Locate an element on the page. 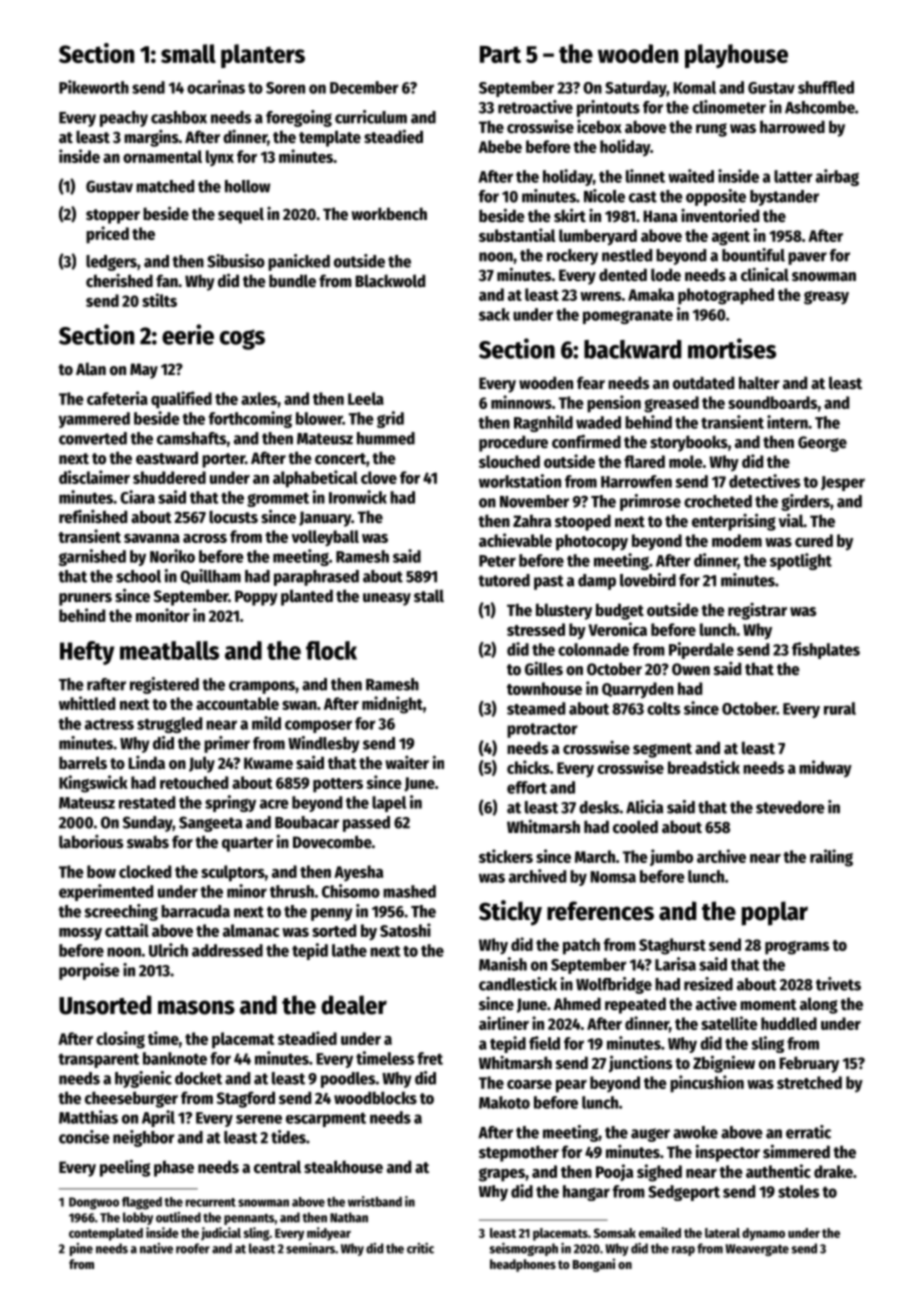 The image size is (924, 1308). midnight is located at coordinates (392, 705).
